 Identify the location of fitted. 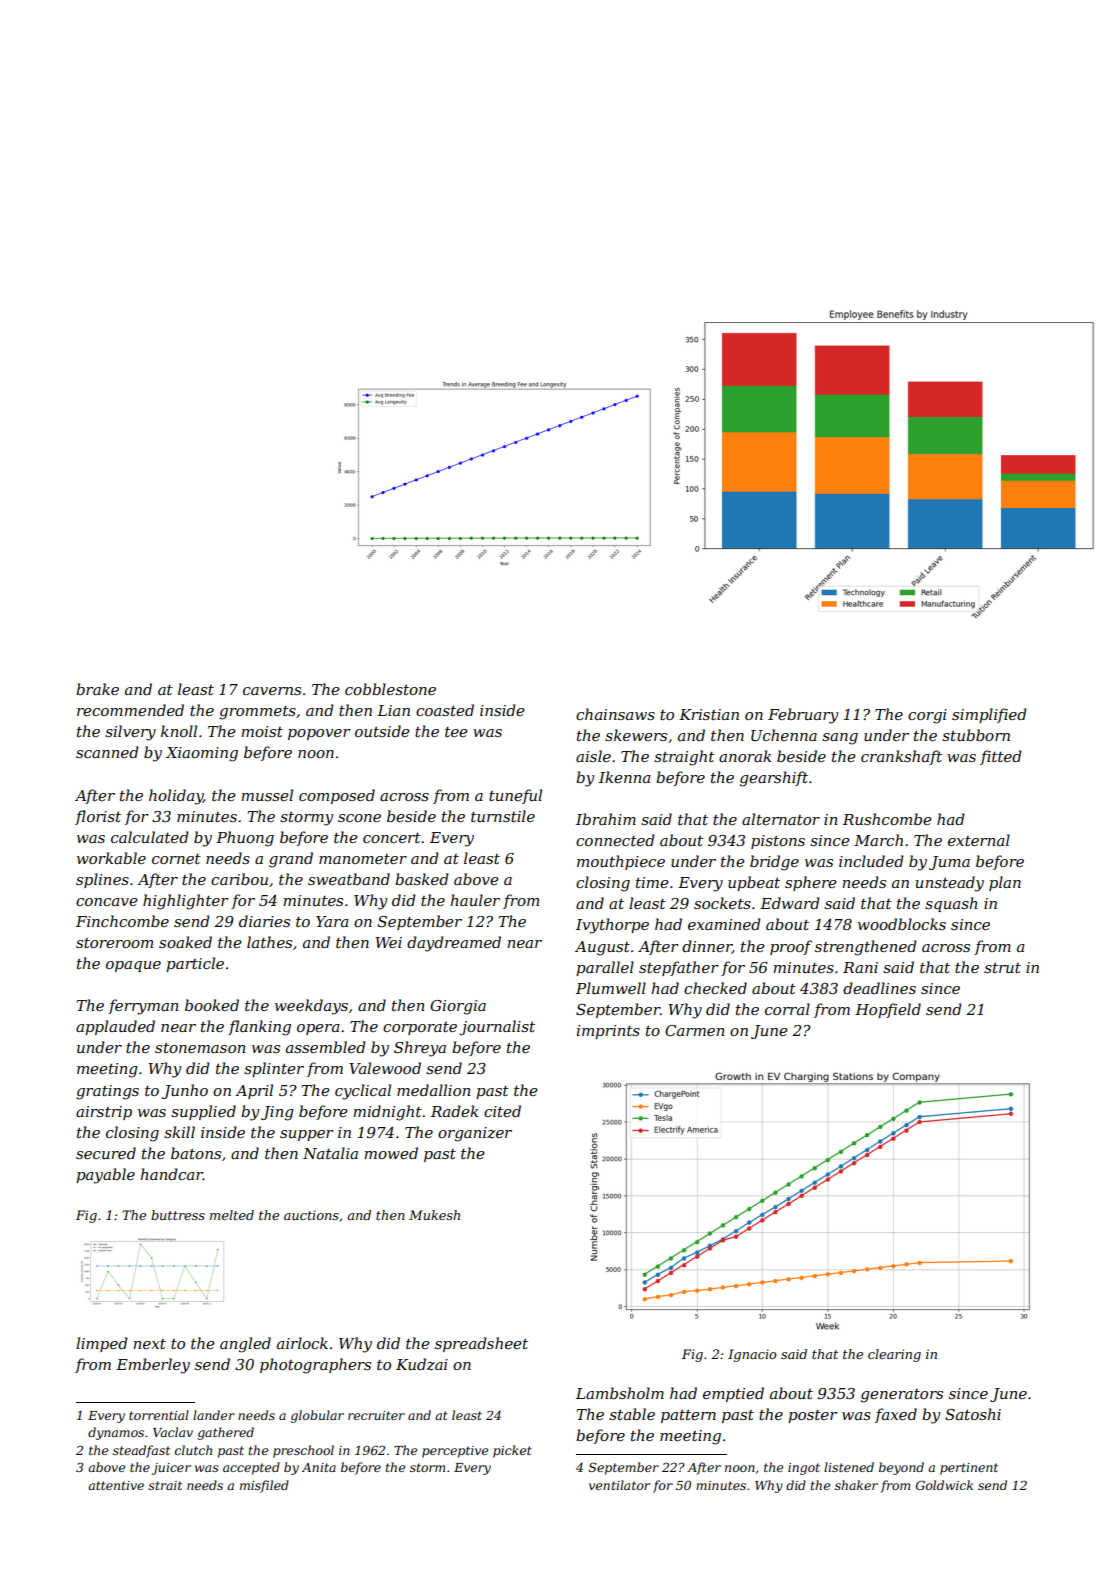
(1001, 757).
